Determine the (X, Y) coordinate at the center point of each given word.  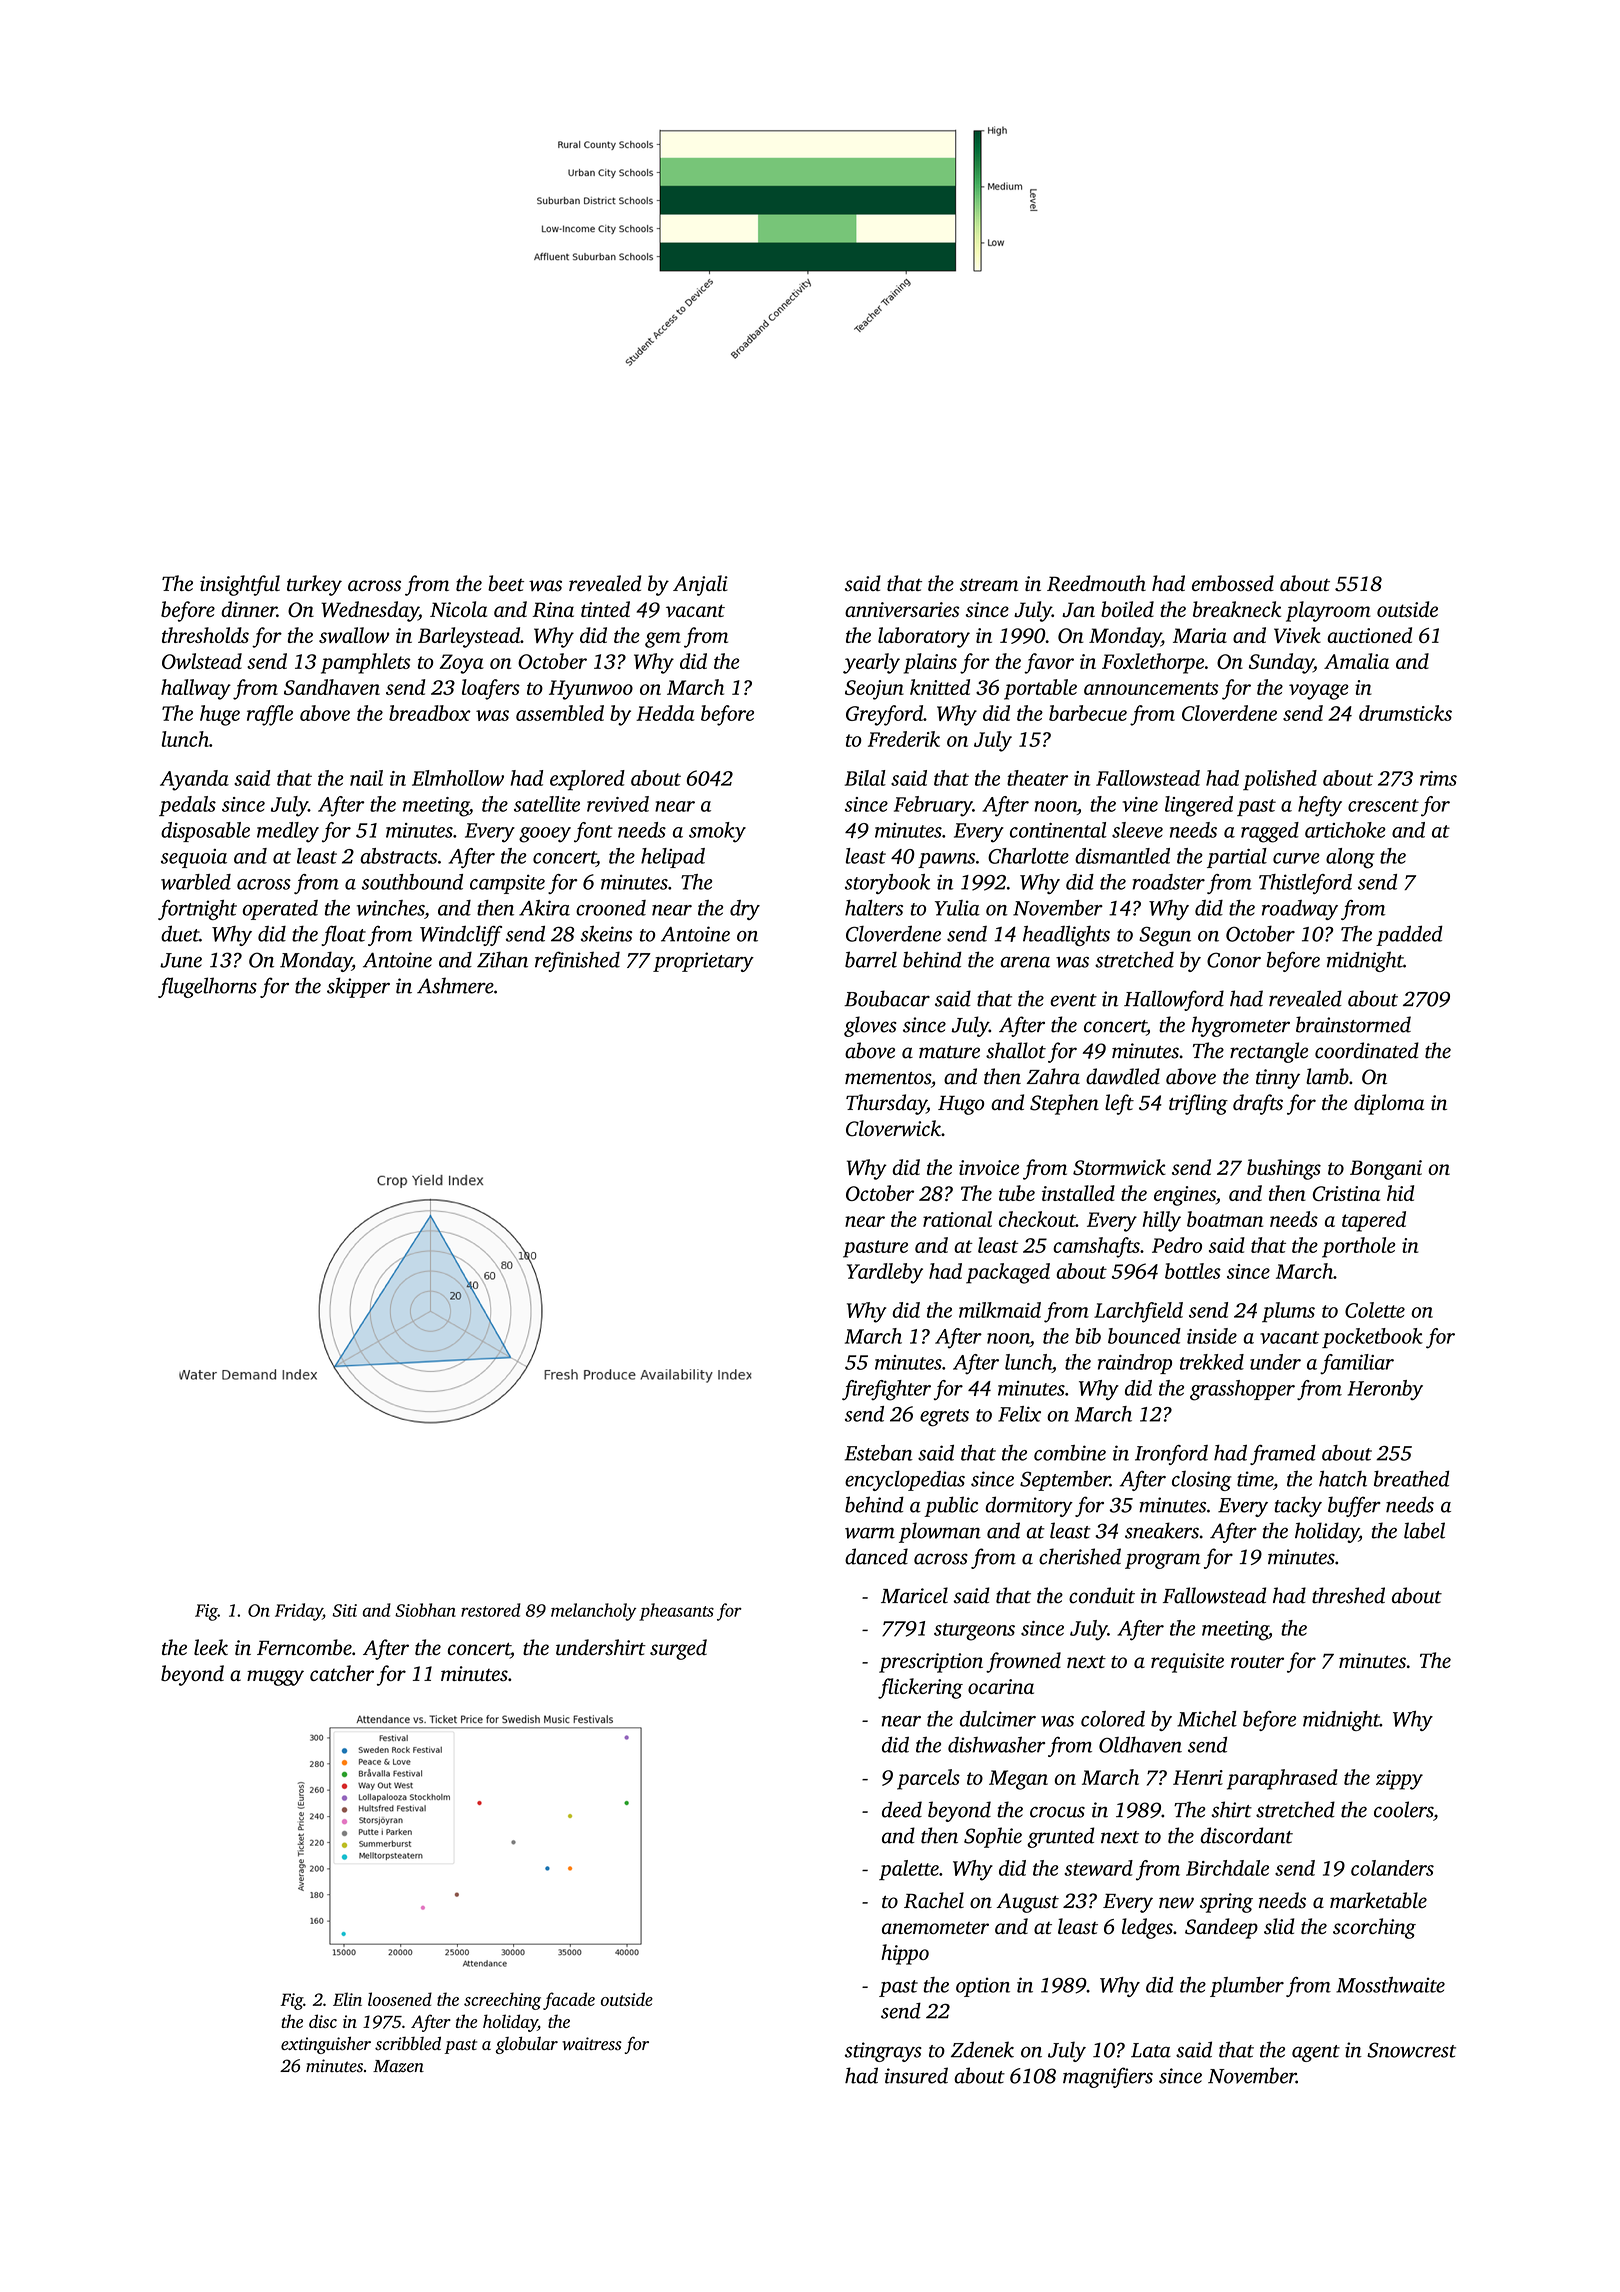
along (1350, 858)
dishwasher (996, 1744)
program (1162, 1561)
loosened (400, 1999)
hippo (905, 1954)
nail (366, 778)
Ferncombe (304, 1647)
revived (618, 804)
